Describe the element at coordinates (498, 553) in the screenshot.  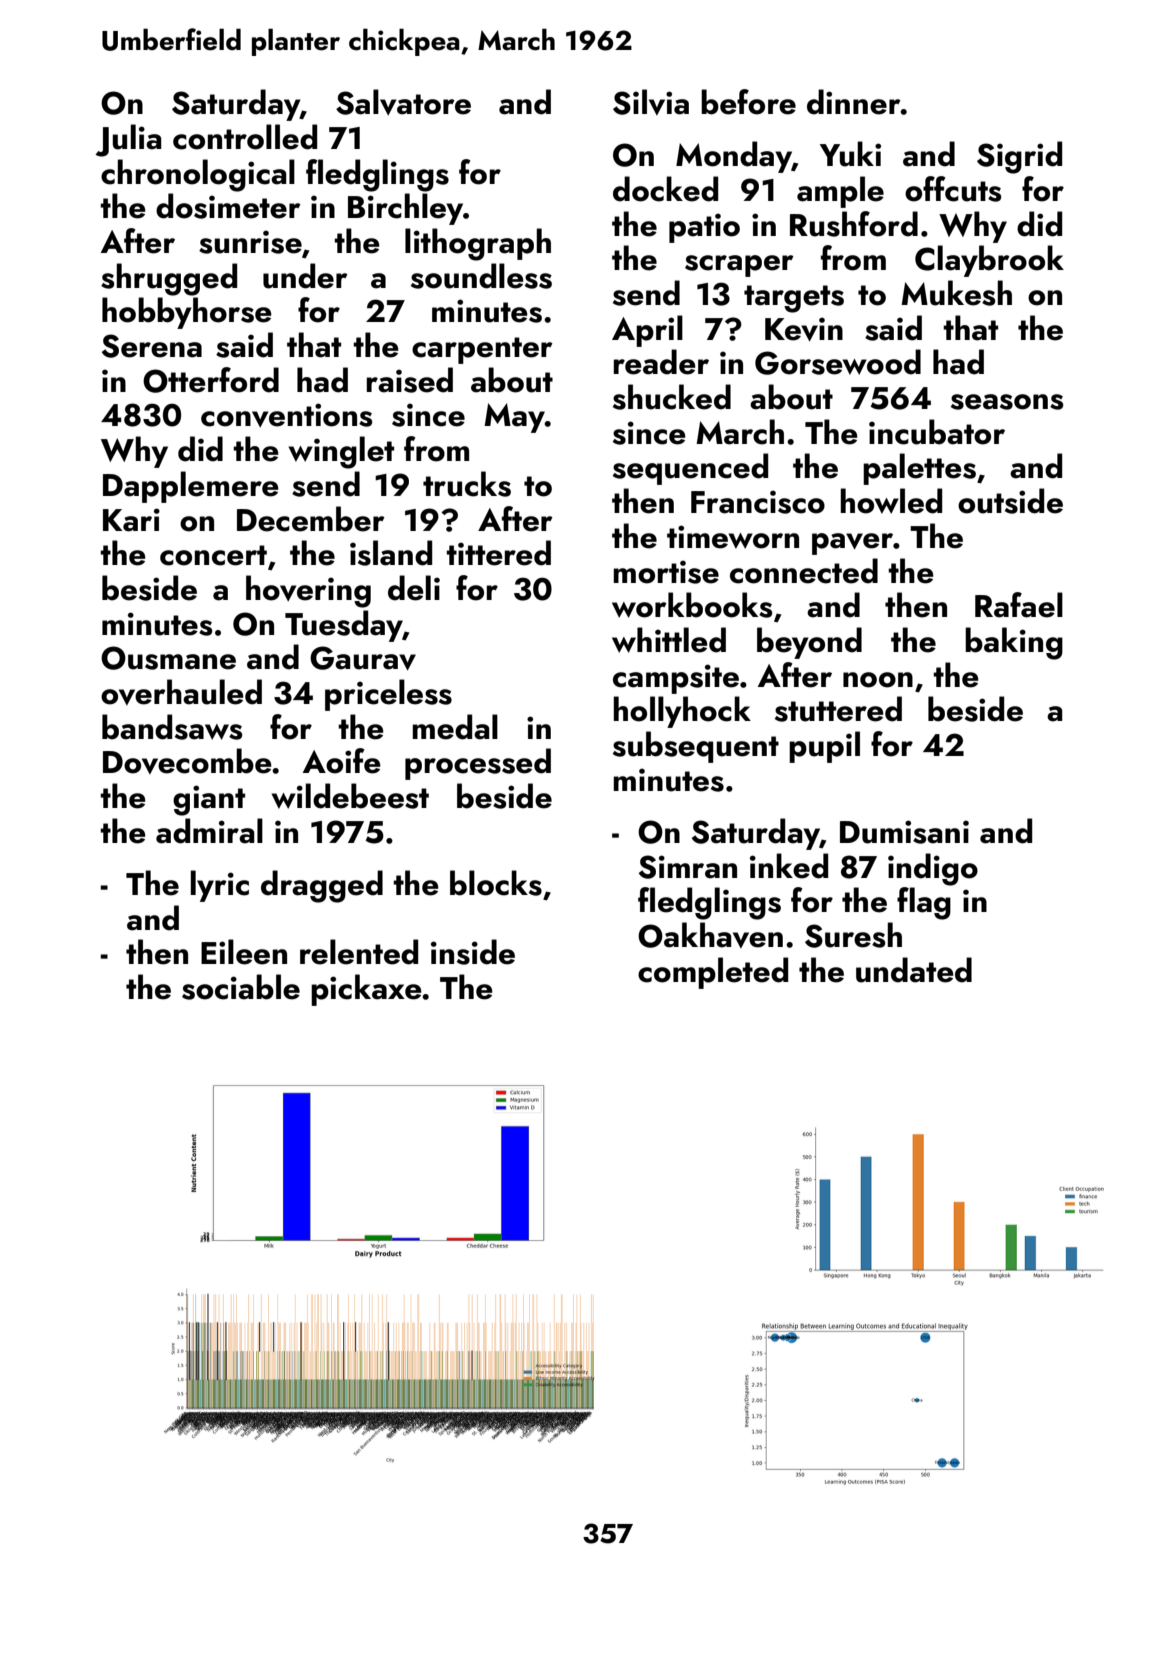
I see `tittered` at that location.
